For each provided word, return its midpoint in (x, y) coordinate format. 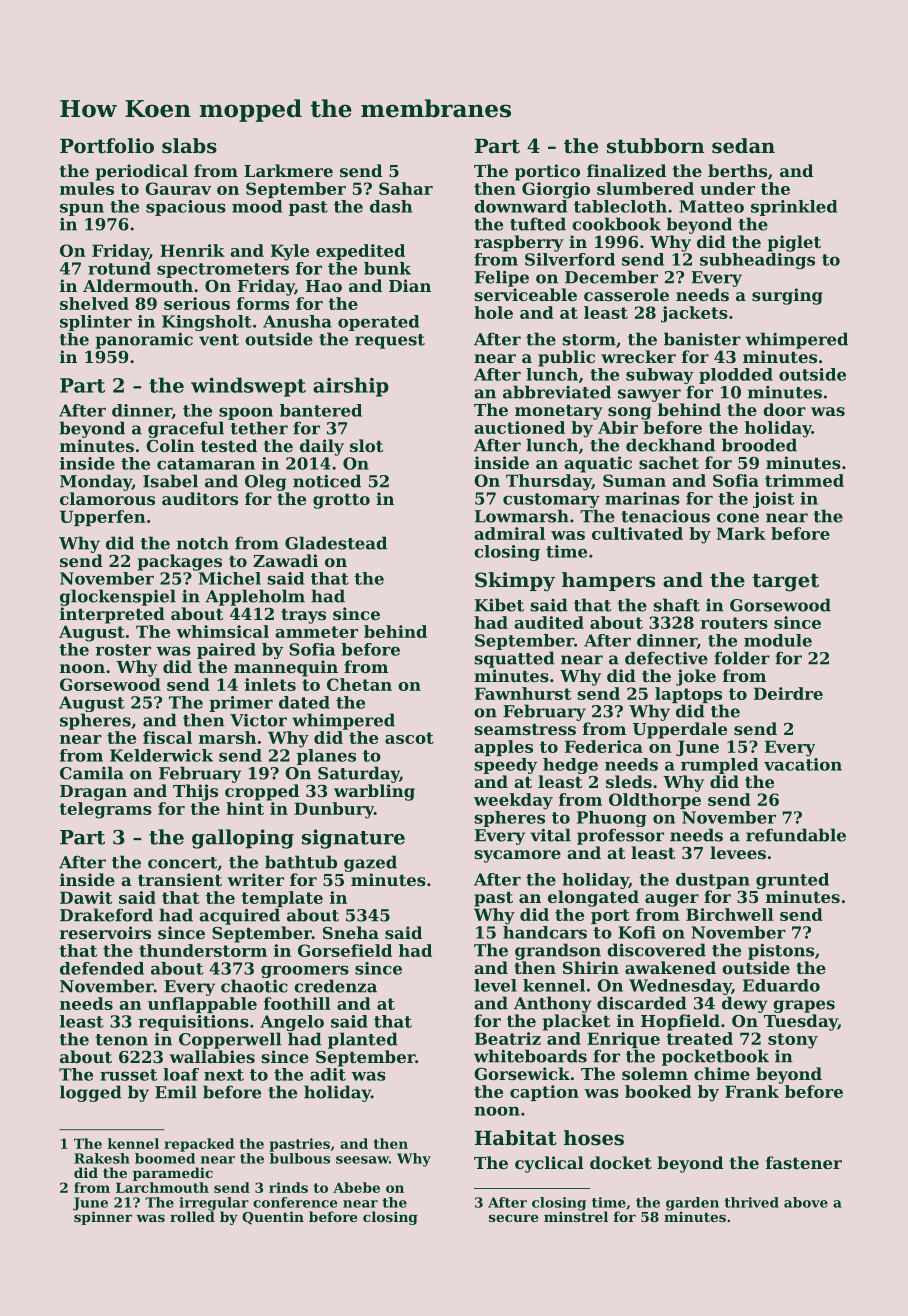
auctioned (519, 427)
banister (702, 339)
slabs (189, 146)
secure (513, 1218)
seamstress (525, 729)
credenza (335, 986)
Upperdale (680, 730)
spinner (103, 1218)
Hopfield (680, 1022)
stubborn (655, 146)
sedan (743, 146)
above (806, 1202)
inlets (270, 684)
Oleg (266, 482)
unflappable (202, 1005)
